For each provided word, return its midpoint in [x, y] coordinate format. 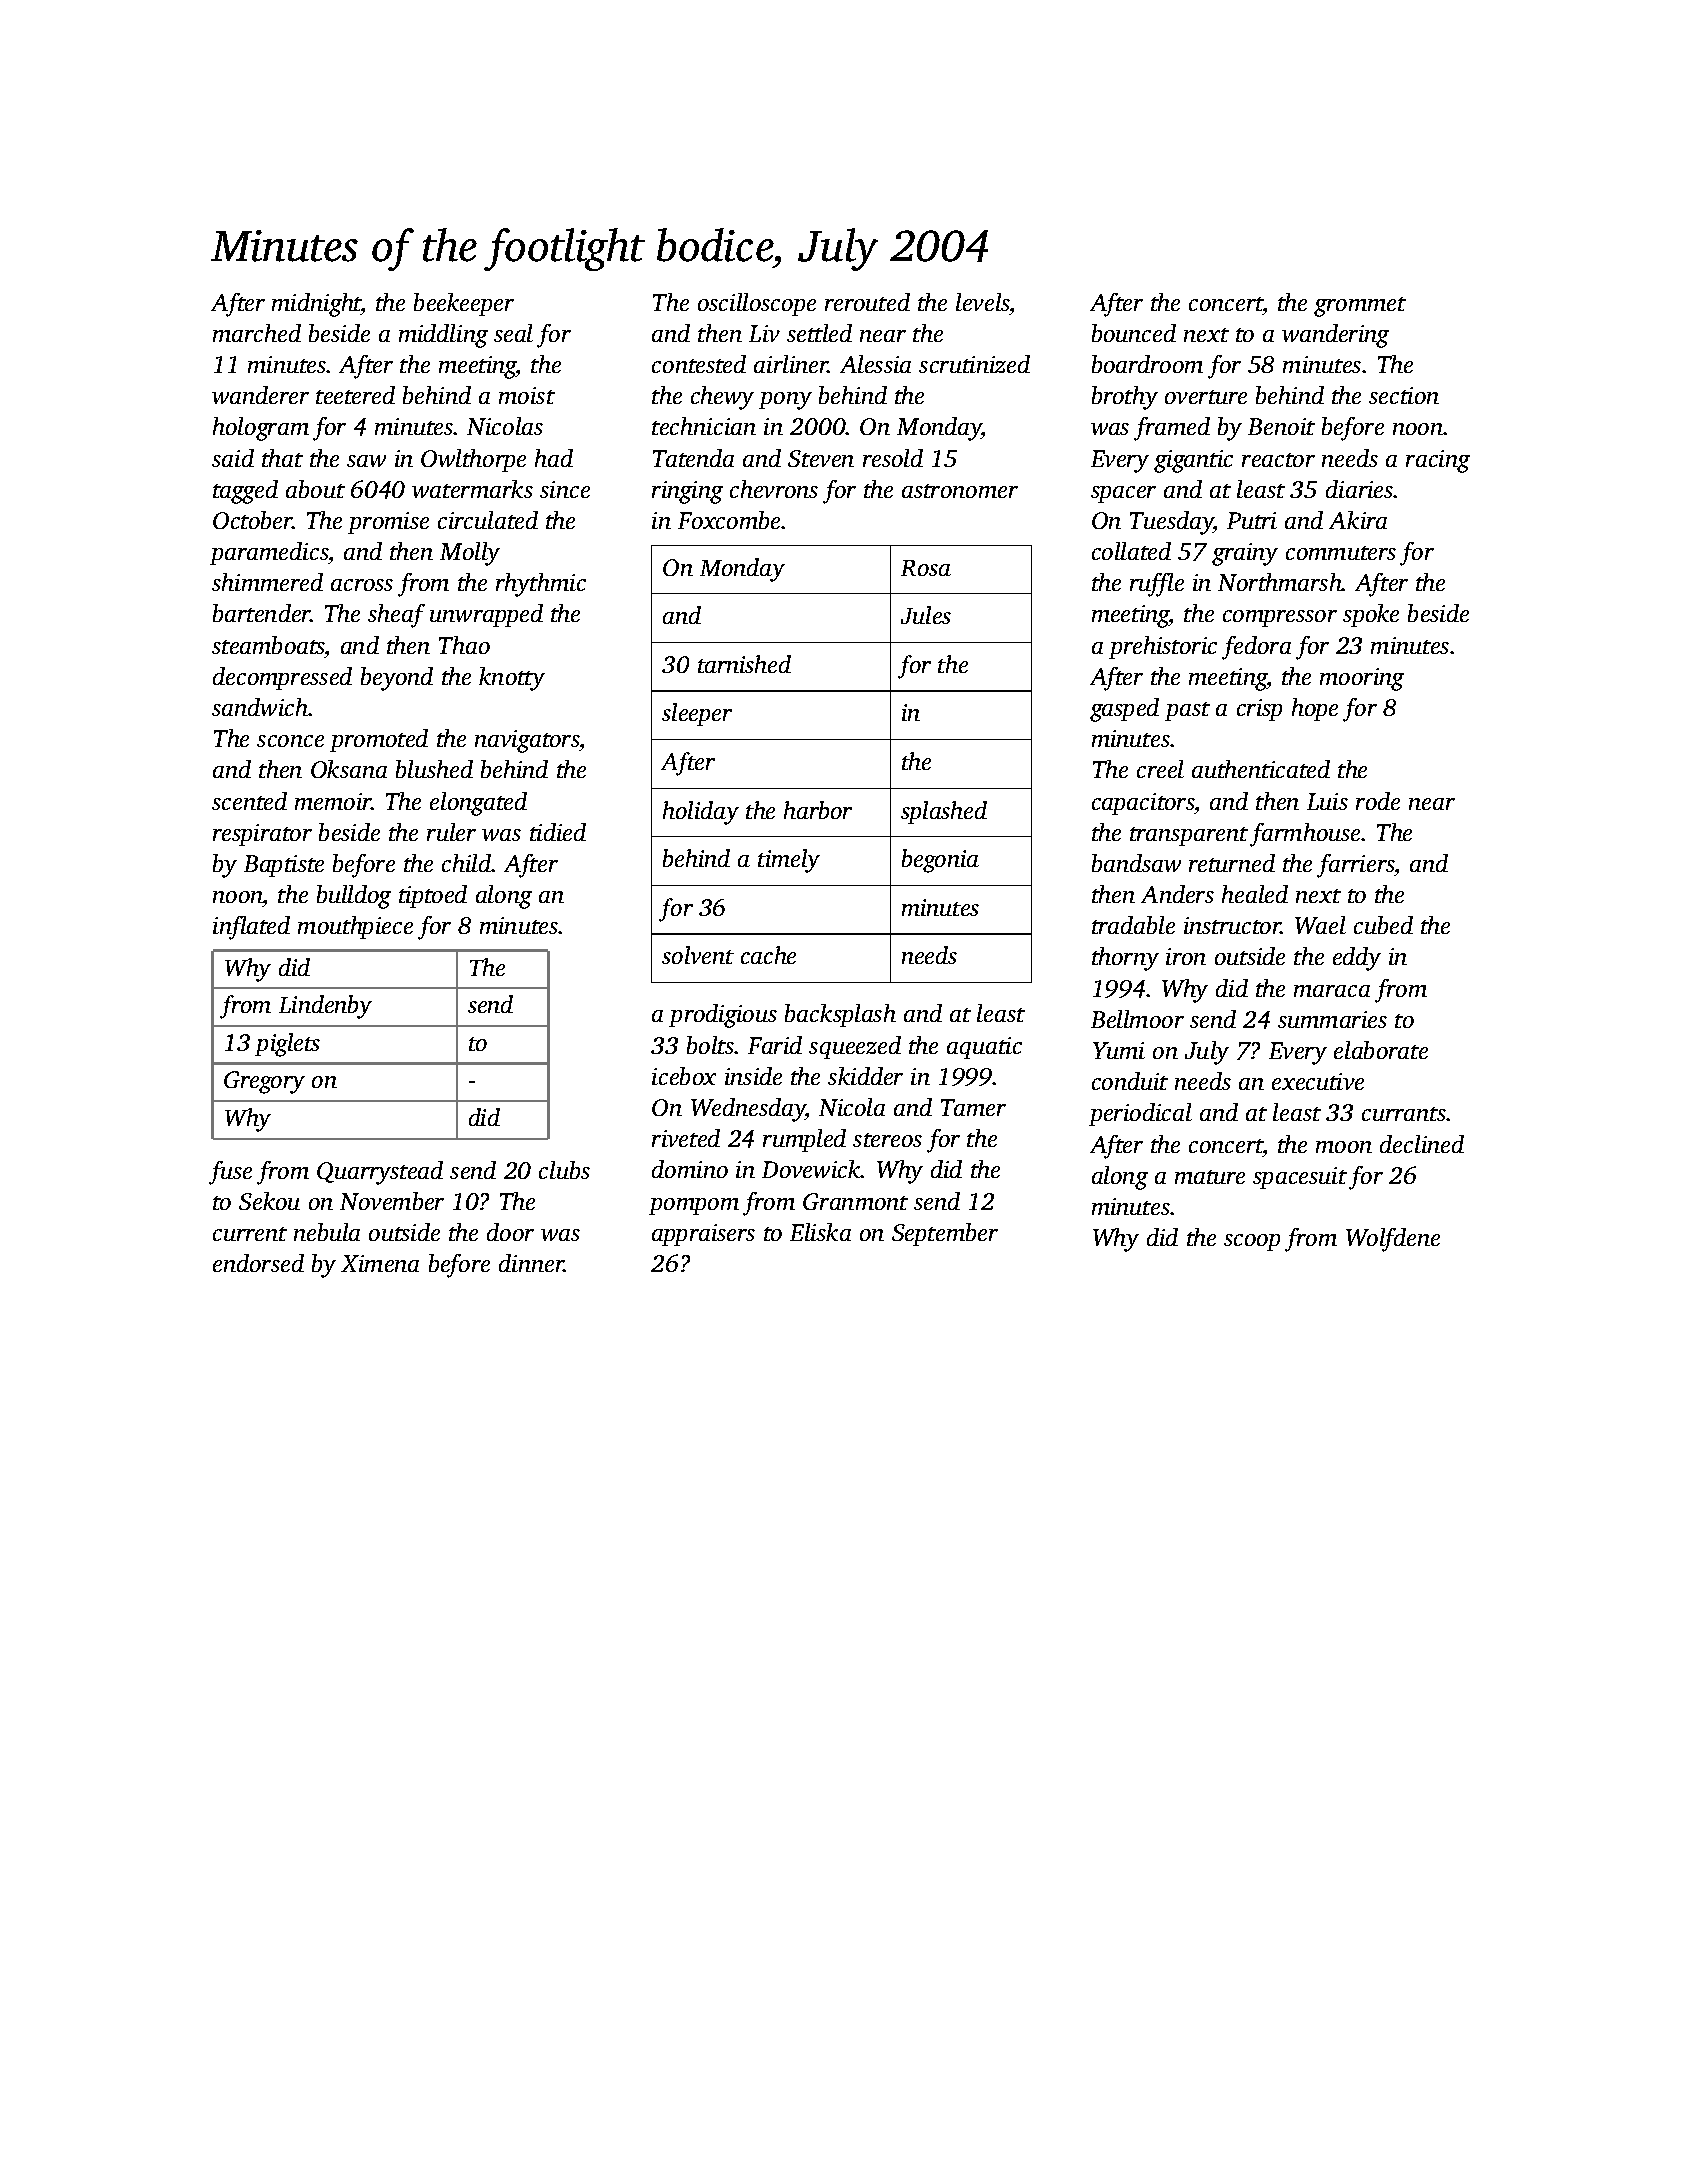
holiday [701, 813]
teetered [355, 395]
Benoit [1281, 426]
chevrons [774, 489]
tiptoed [433, 896]
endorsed [258, 1263]
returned [1232, 863]
